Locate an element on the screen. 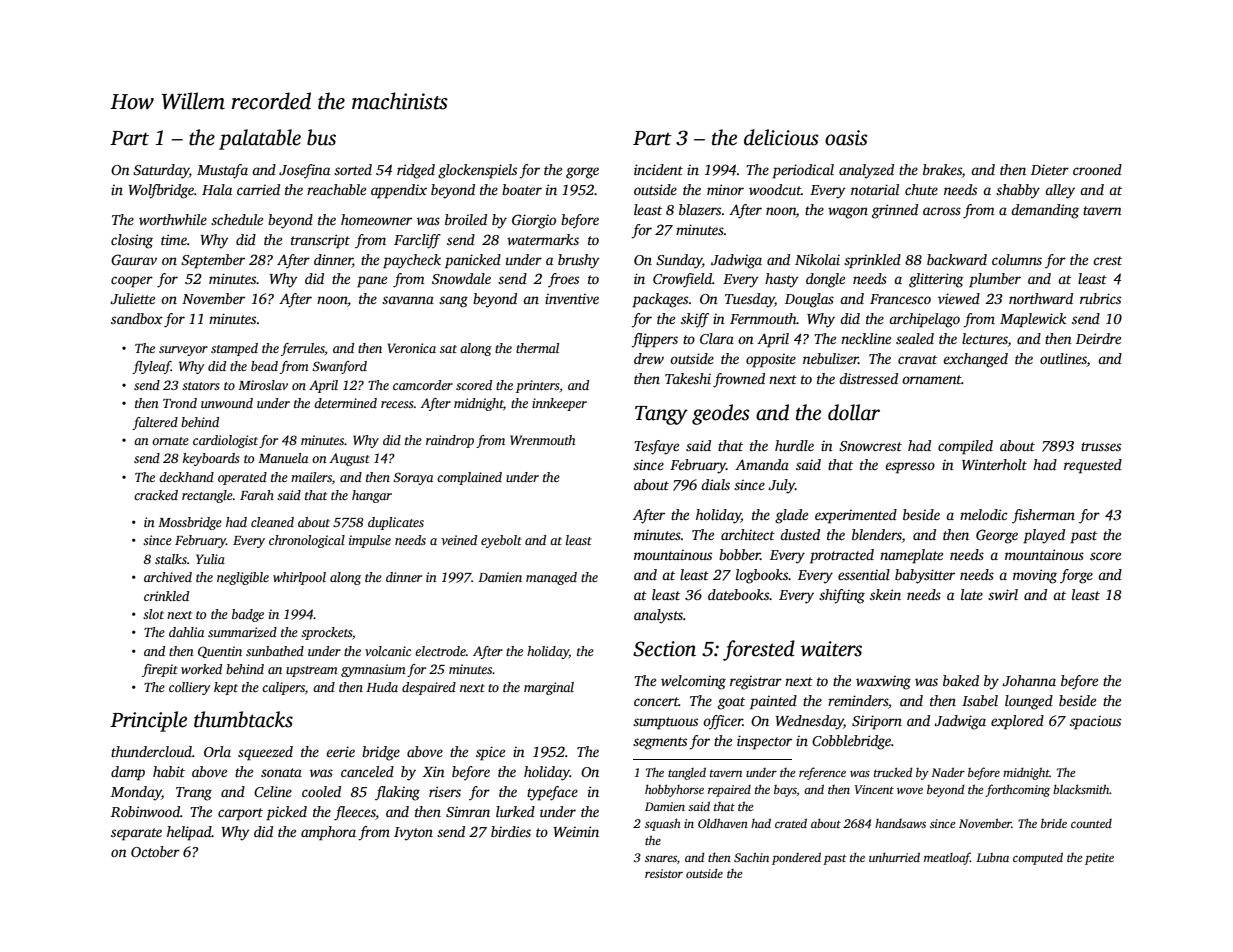 Image resolution: width=1233 pixels, height=952 pixels. ornate is located at coordinates (170, 441).
